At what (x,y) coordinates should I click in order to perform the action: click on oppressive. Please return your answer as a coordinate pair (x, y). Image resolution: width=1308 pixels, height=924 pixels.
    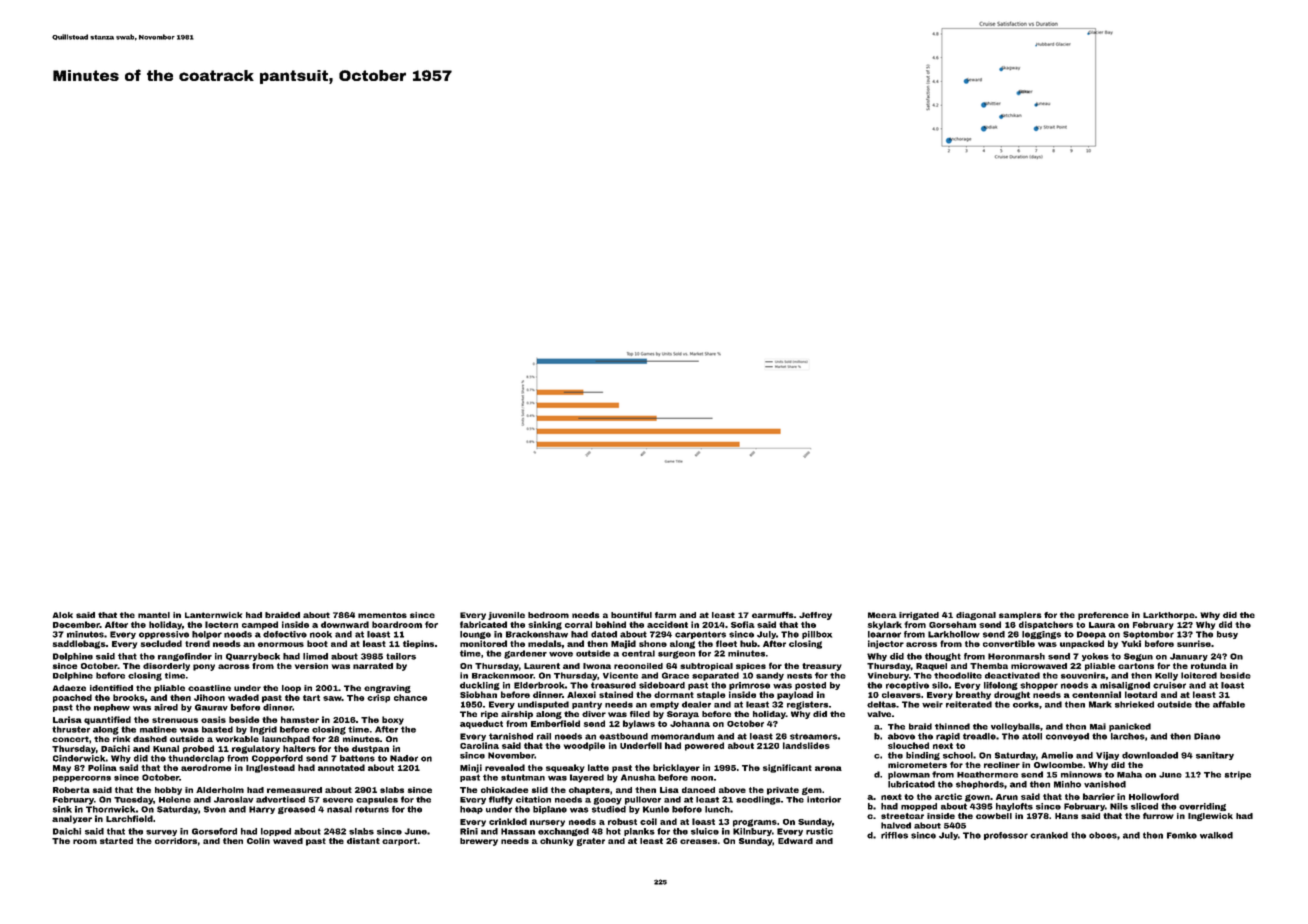
    Looking at the image, I should click on (164, 635).
